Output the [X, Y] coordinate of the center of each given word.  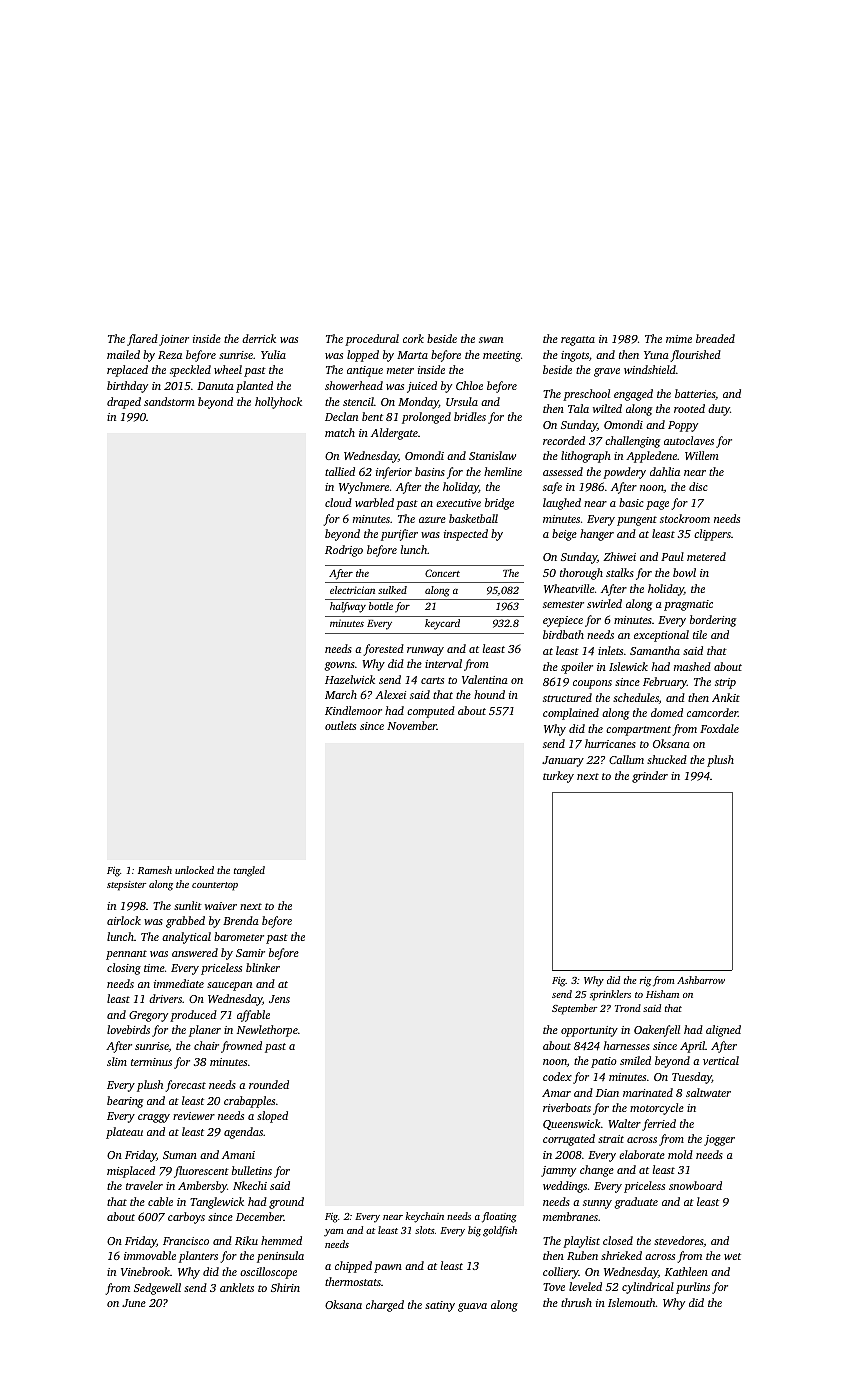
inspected [466, 535]
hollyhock [278, 403]
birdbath [563, 634]
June [134, 1303]
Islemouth [632, 1302]
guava [472, 1307]
